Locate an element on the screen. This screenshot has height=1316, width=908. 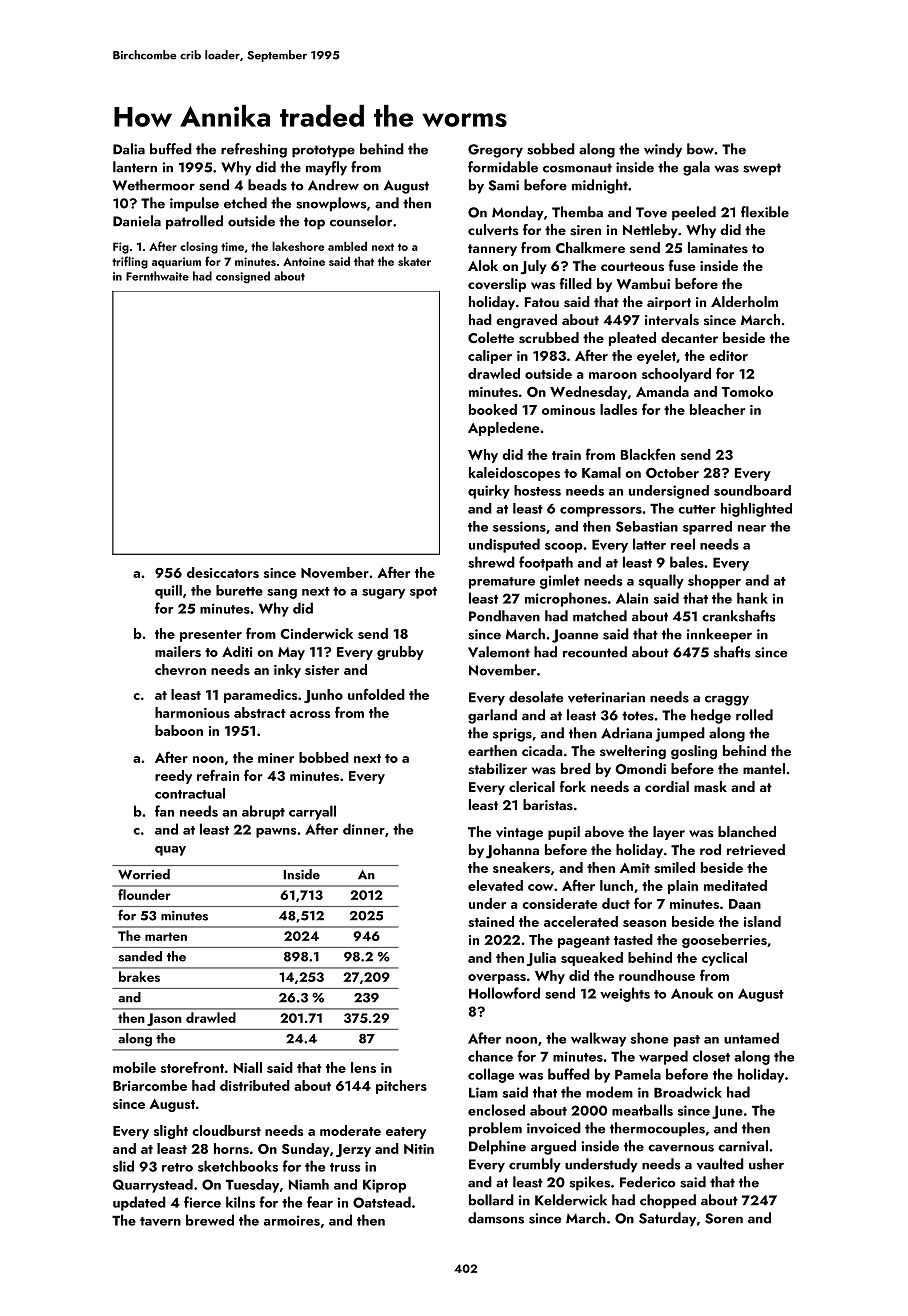
Saturday is located at coordinates (667, 1219).
